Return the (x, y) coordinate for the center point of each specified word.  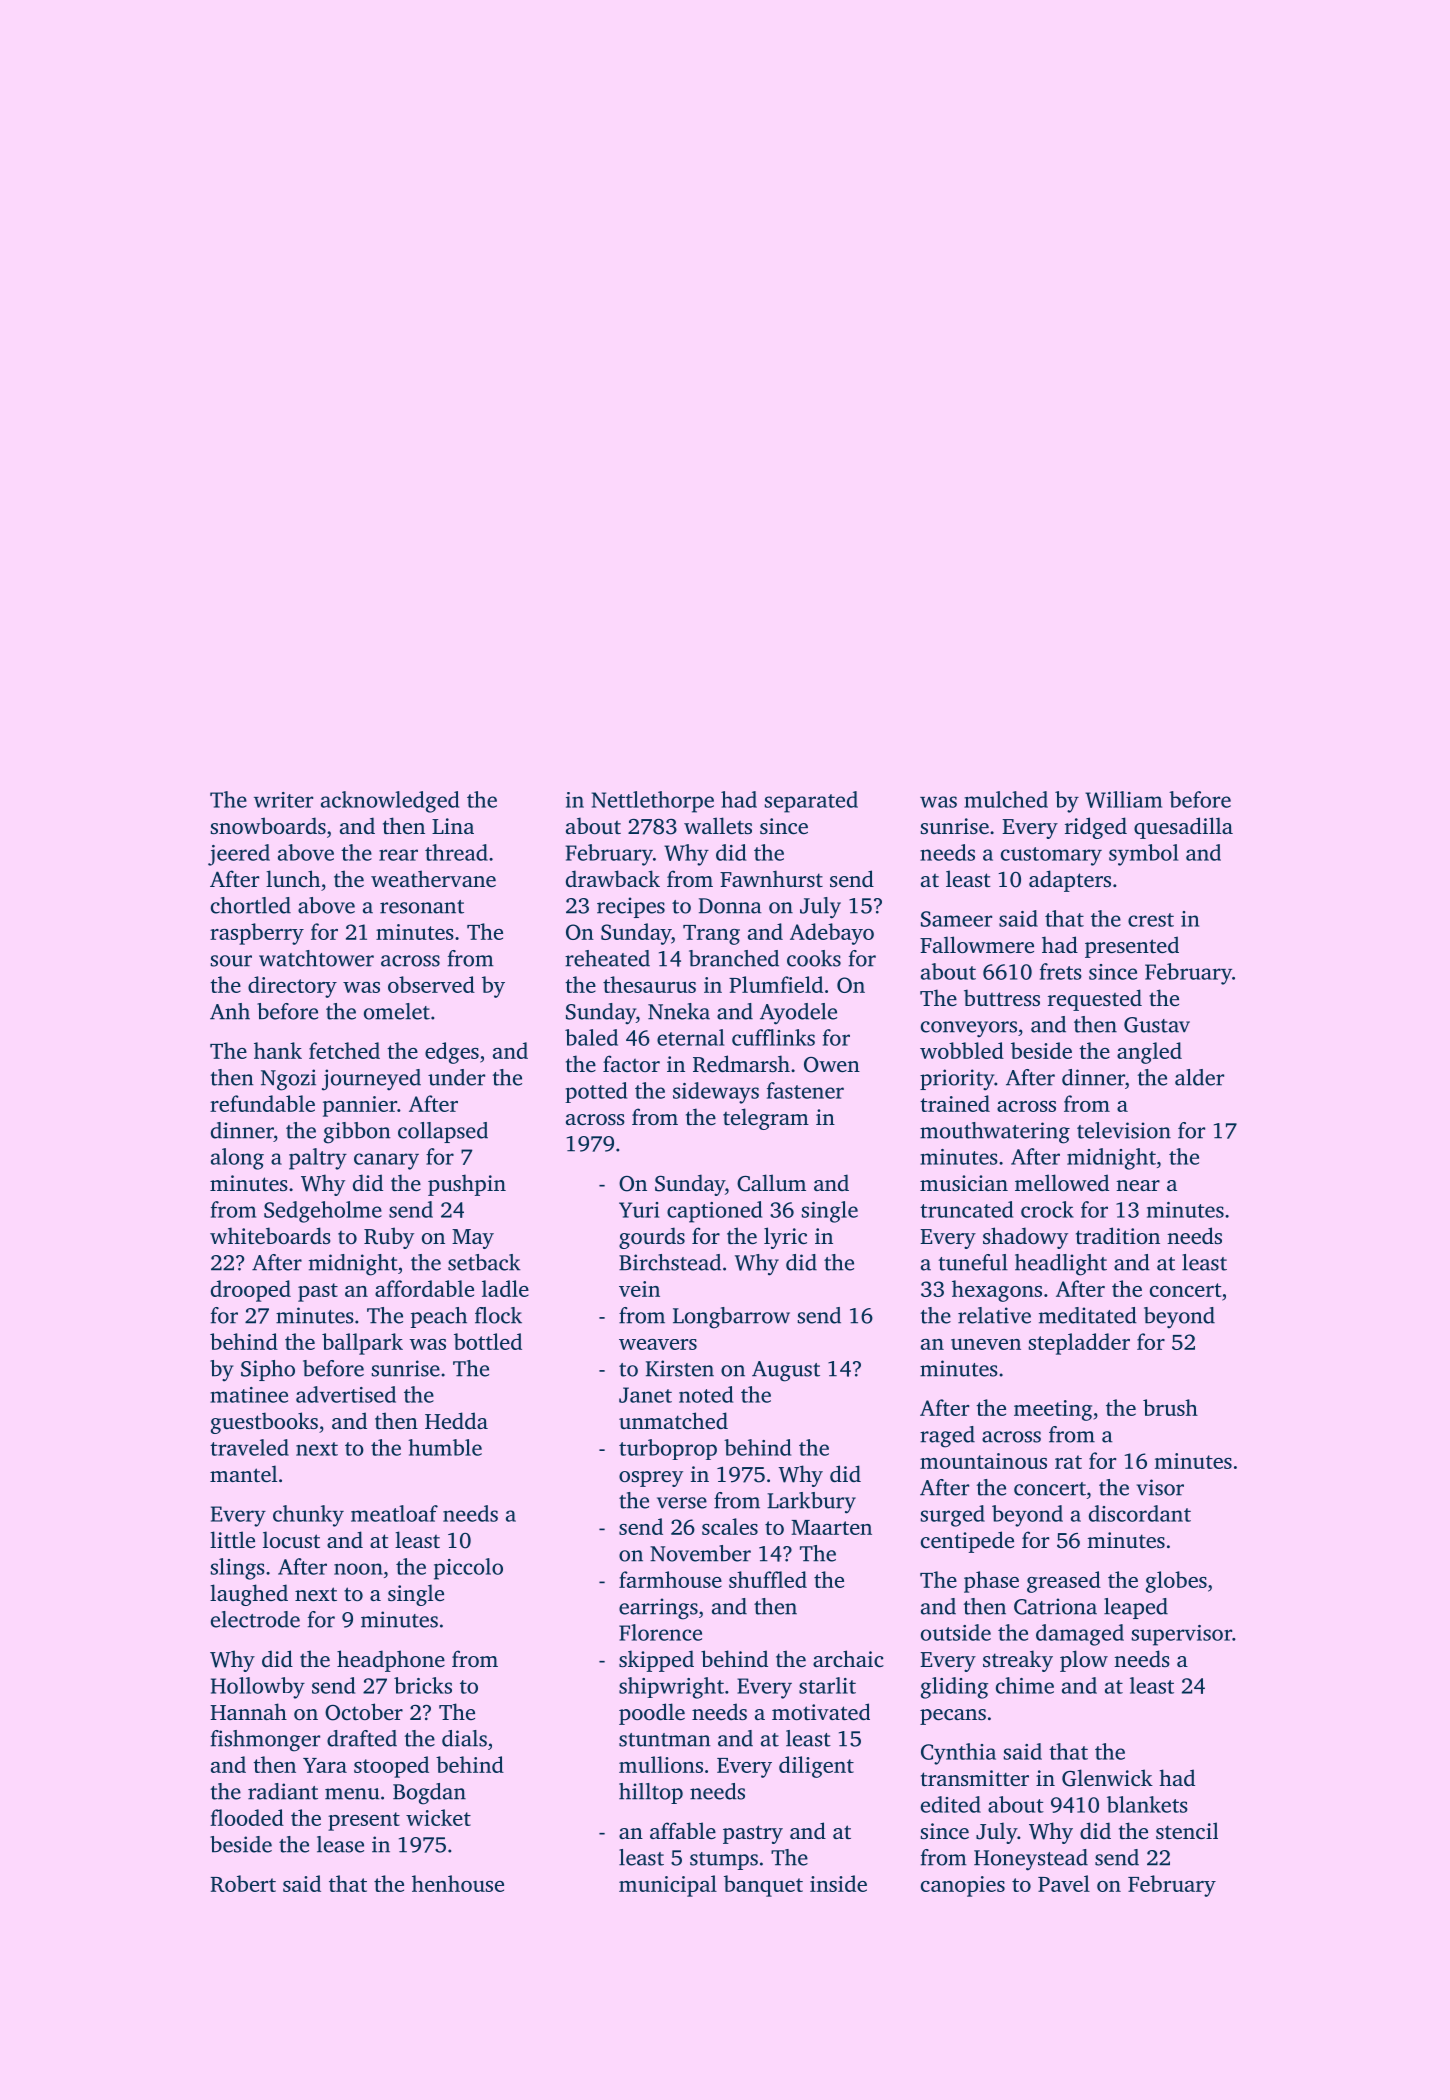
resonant (422, 907)
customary (1051, 856)
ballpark (362, 1344)
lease (340, 1844)
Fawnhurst (771, 878)
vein (639, 1289)
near (1138, 1185)
